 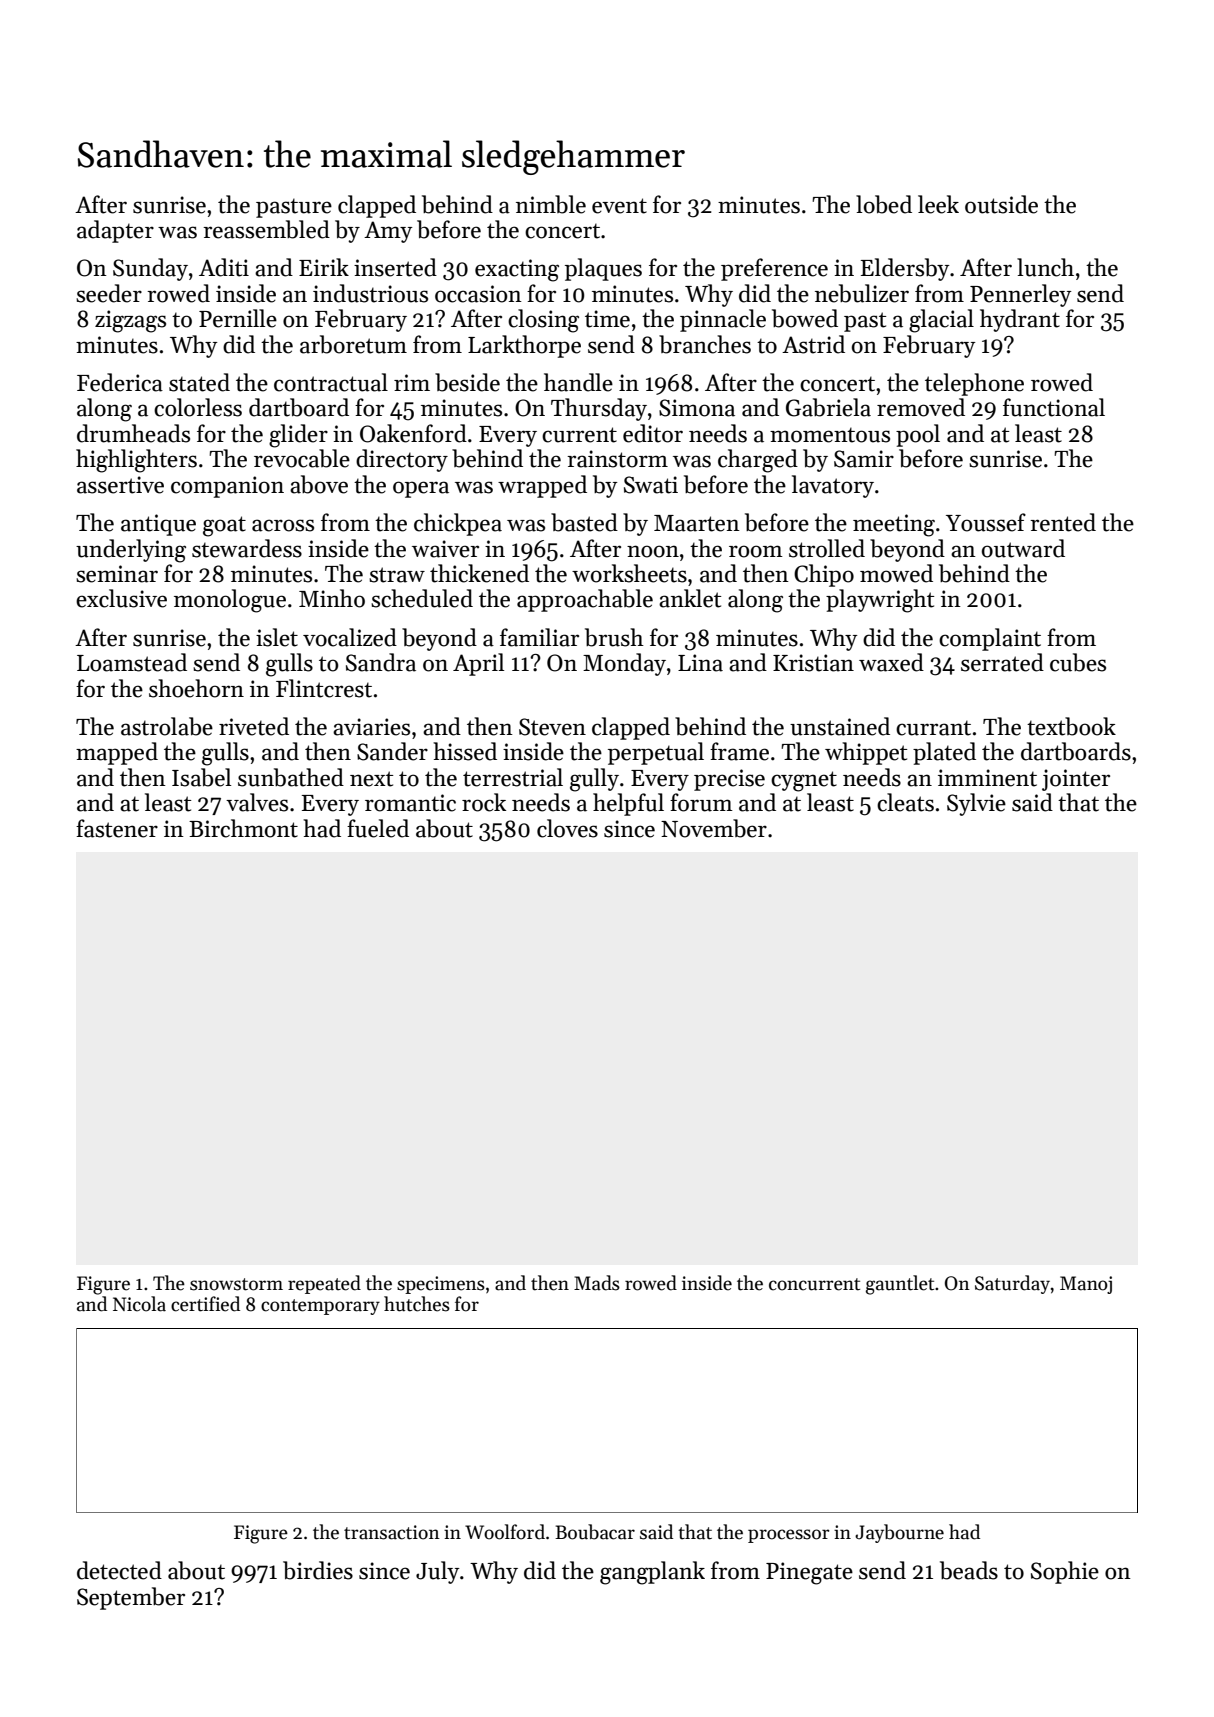 I want to click on contemporary, so click(x=320, y=1307).
